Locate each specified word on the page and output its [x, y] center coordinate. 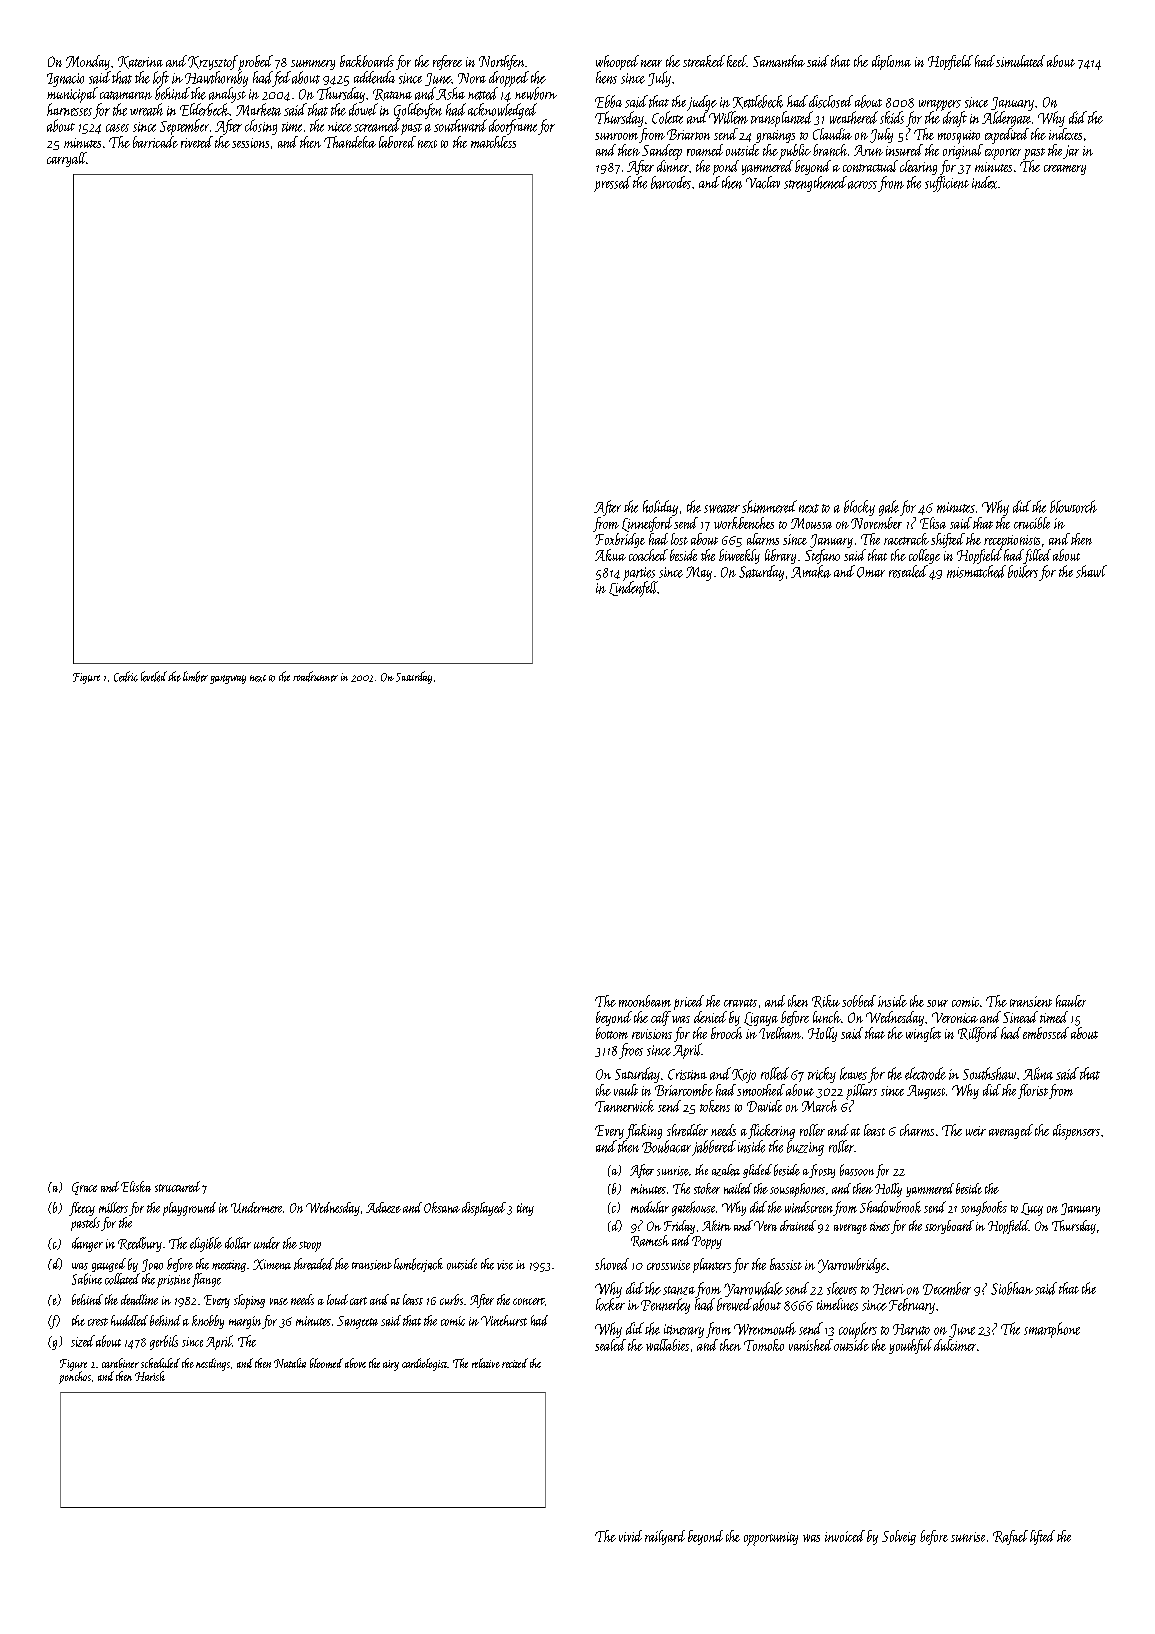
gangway [228, 679]
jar [1071, 152]
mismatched [976, 571]
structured [177, 1186]
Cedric [126, 676]
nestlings [213, 1364]
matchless [493, 142]
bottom [612, 1033]
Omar [871, 572]
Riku [826, 1001]
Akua [610, 555]
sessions [250, 143]
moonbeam [645, 1001]
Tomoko [764, 1345]
